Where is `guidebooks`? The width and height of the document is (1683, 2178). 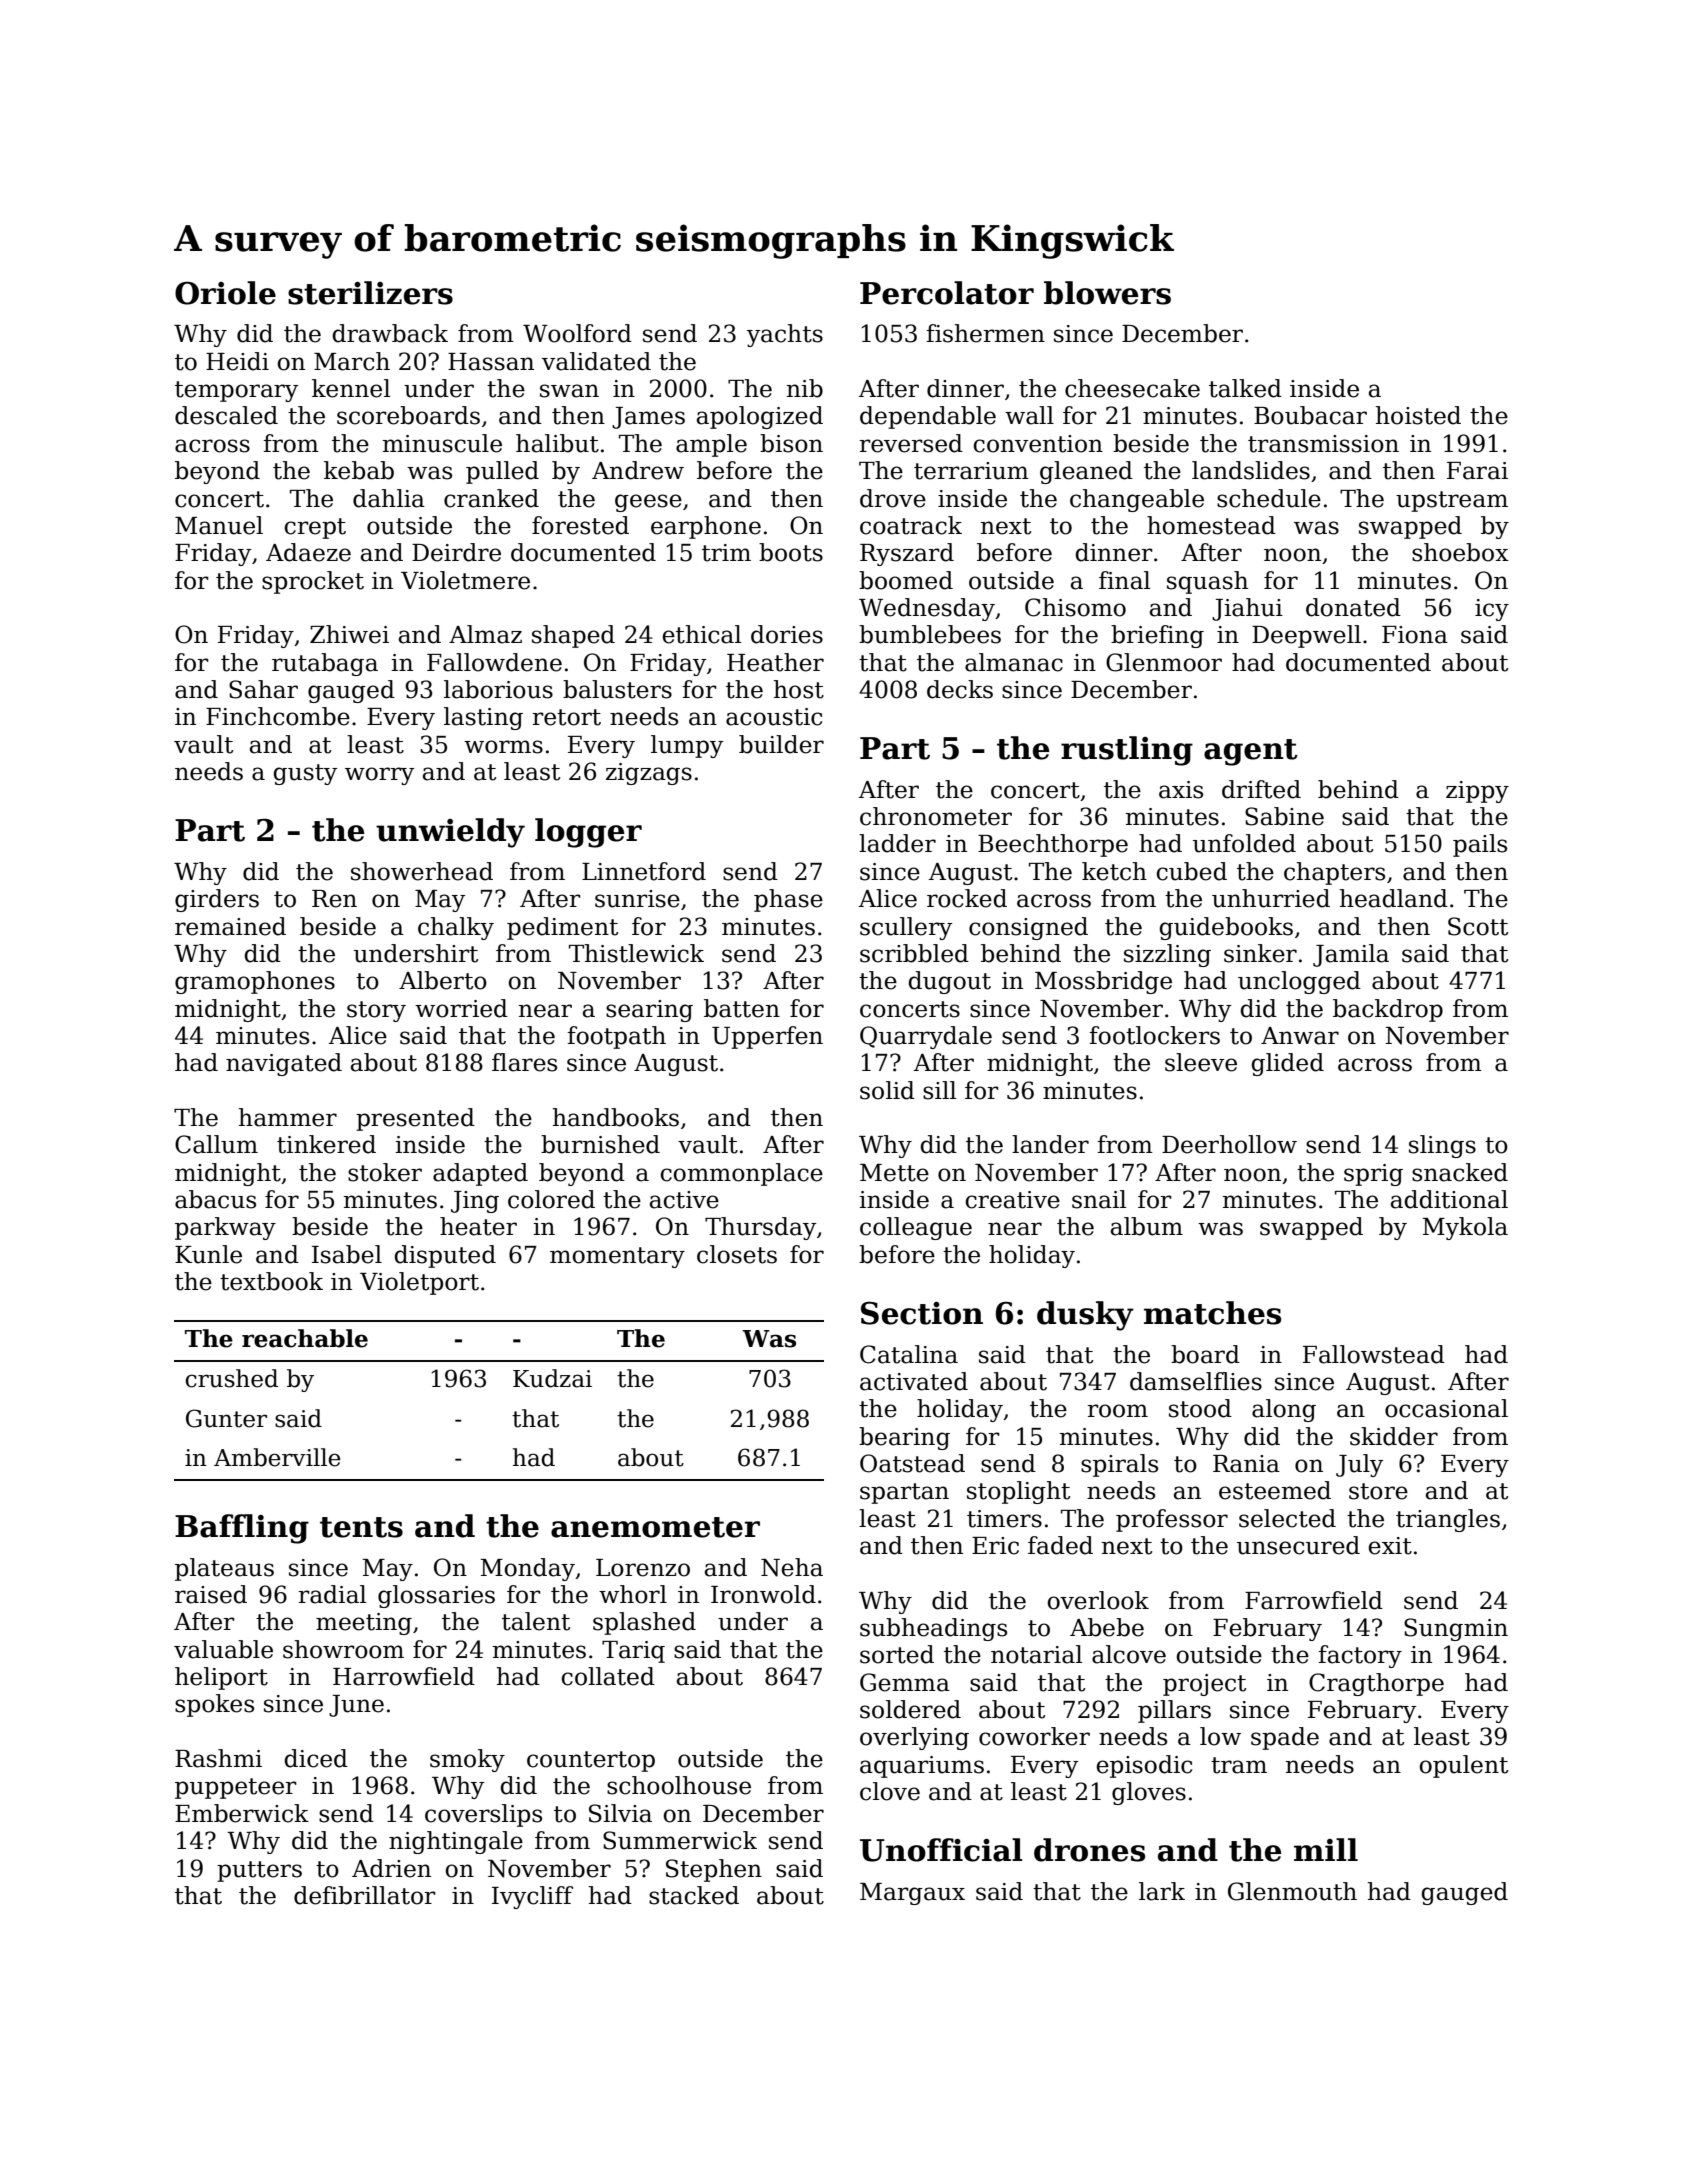 guidebooks is located at coordinates (1226, 928).
